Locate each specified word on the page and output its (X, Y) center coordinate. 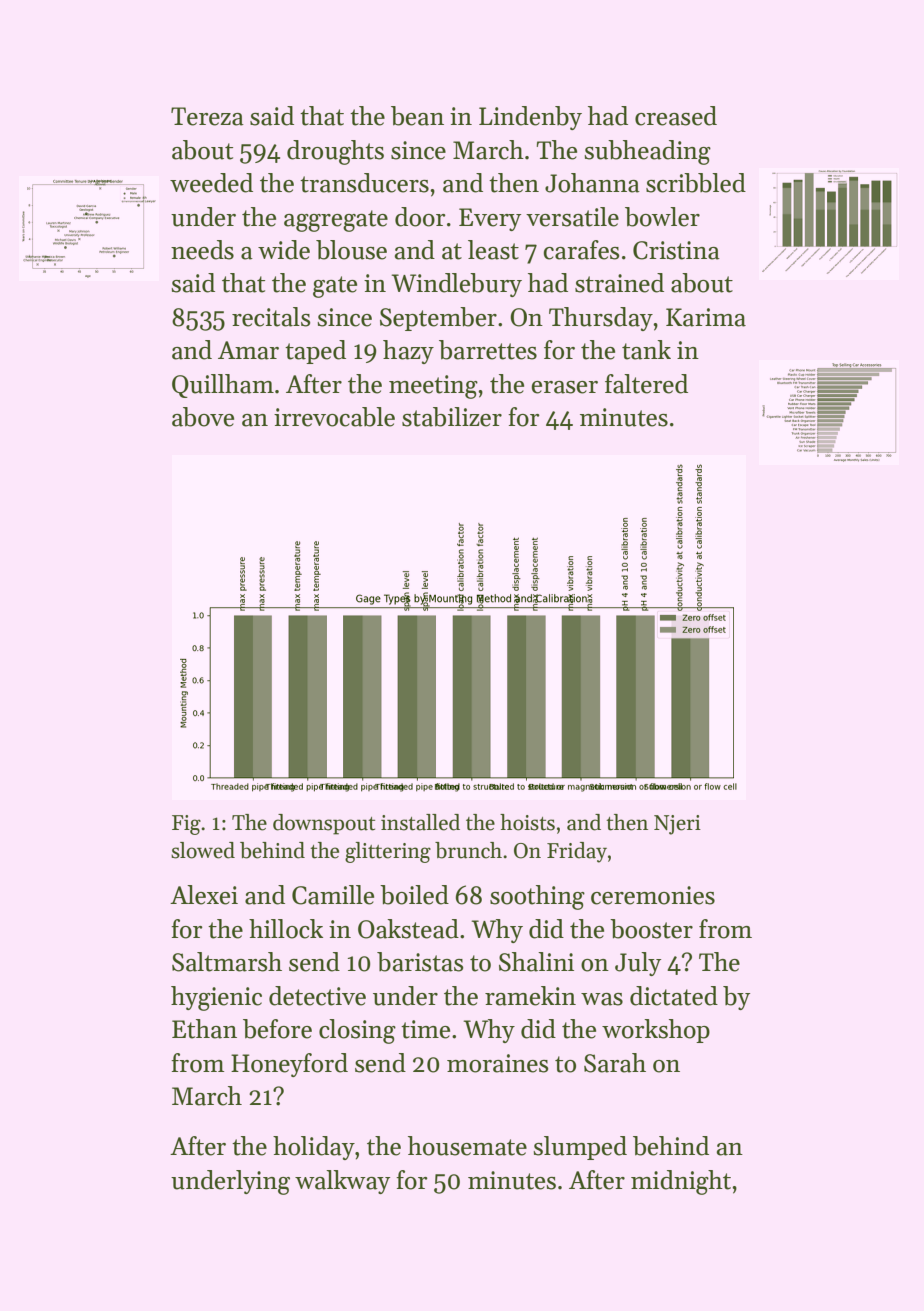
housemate (467, 1146)
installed (420, 822)
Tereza (207, 116)
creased (676, 116)
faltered (646, 384)
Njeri (677, 825)
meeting (433, 387)
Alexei (204, 895)
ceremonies (653, 895)
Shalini (536, 962)
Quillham (223, 386)
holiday (314, 1148)
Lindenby (530, 118)
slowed (203, 850)
